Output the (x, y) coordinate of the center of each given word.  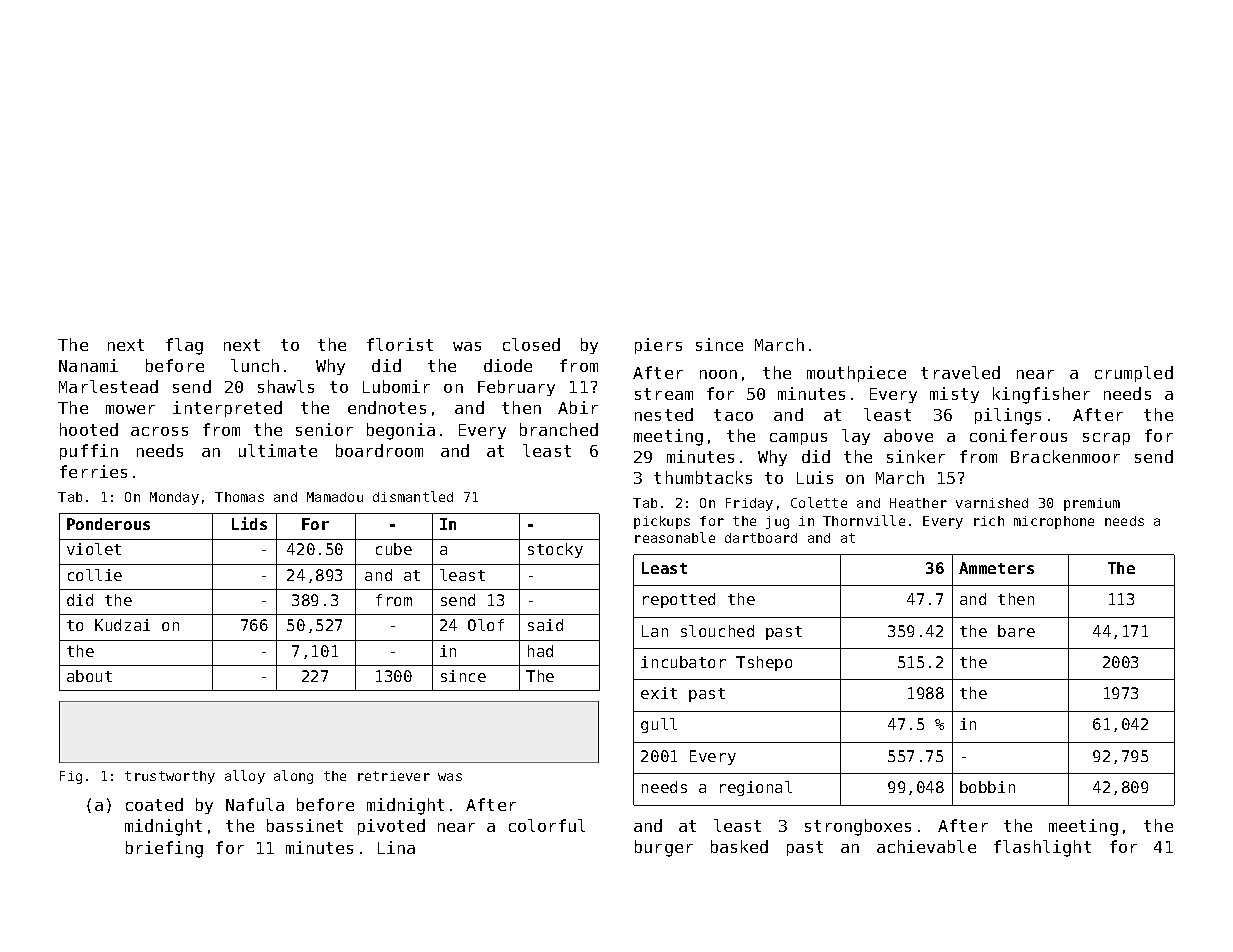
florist (400, 344)
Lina (396, 847)
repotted (679, 600)
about (89, 676)
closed (531, 344)
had (540, 651)
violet (94, 549)
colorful (547, 825)
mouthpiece (856, 374)
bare (1016, 631)
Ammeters (996, 568)
